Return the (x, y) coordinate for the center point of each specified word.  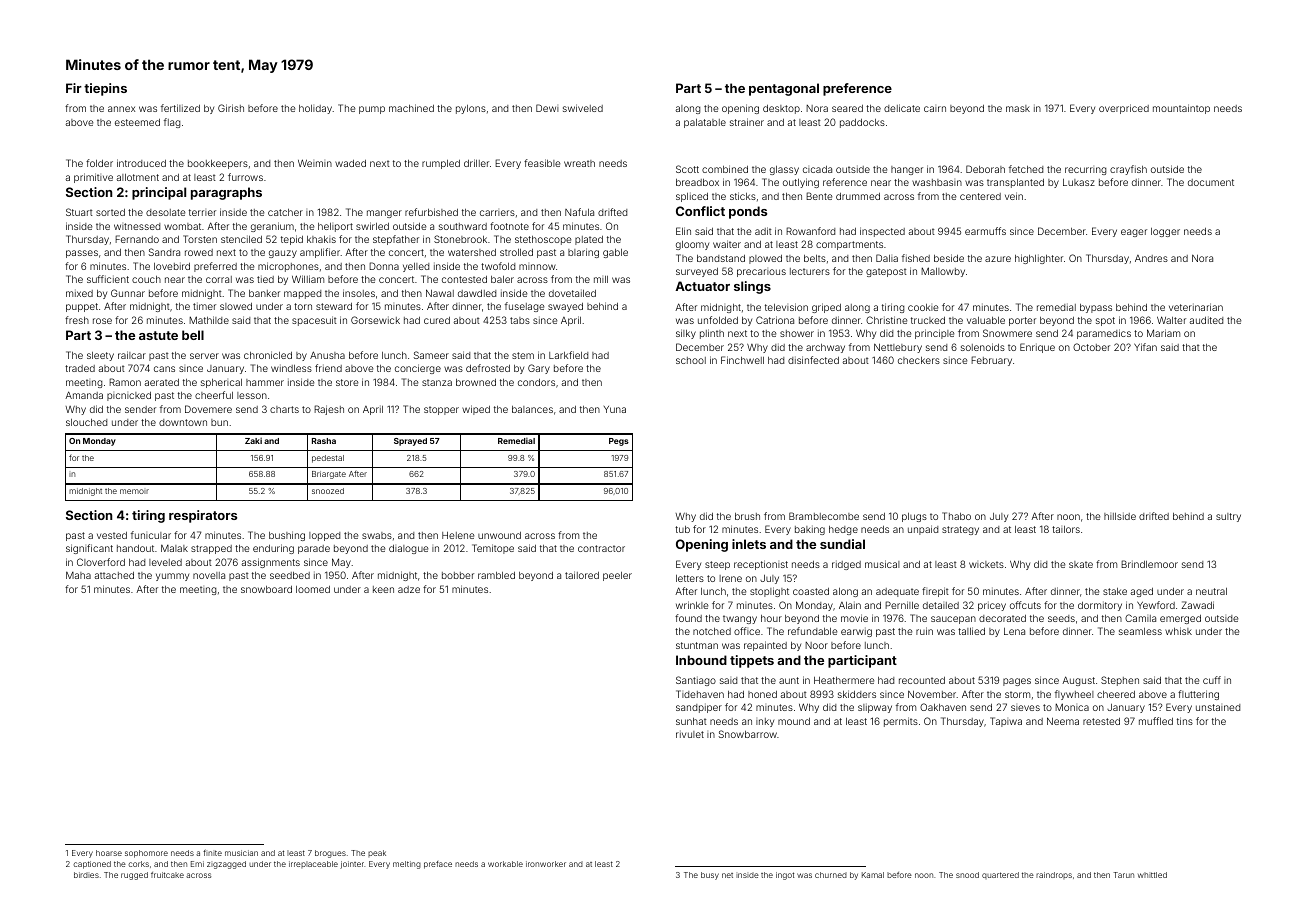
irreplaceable (313, 864)
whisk (1178, 631)
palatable (705, 123)
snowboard (266, 589)
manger (384, 214)
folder (99, 163)
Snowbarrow (748, 734)
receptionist (761, 565)
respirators (203, 516)
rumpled (441, 164)
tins (1185, 721)
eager (1134, 233)
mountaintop (1181, 109)
